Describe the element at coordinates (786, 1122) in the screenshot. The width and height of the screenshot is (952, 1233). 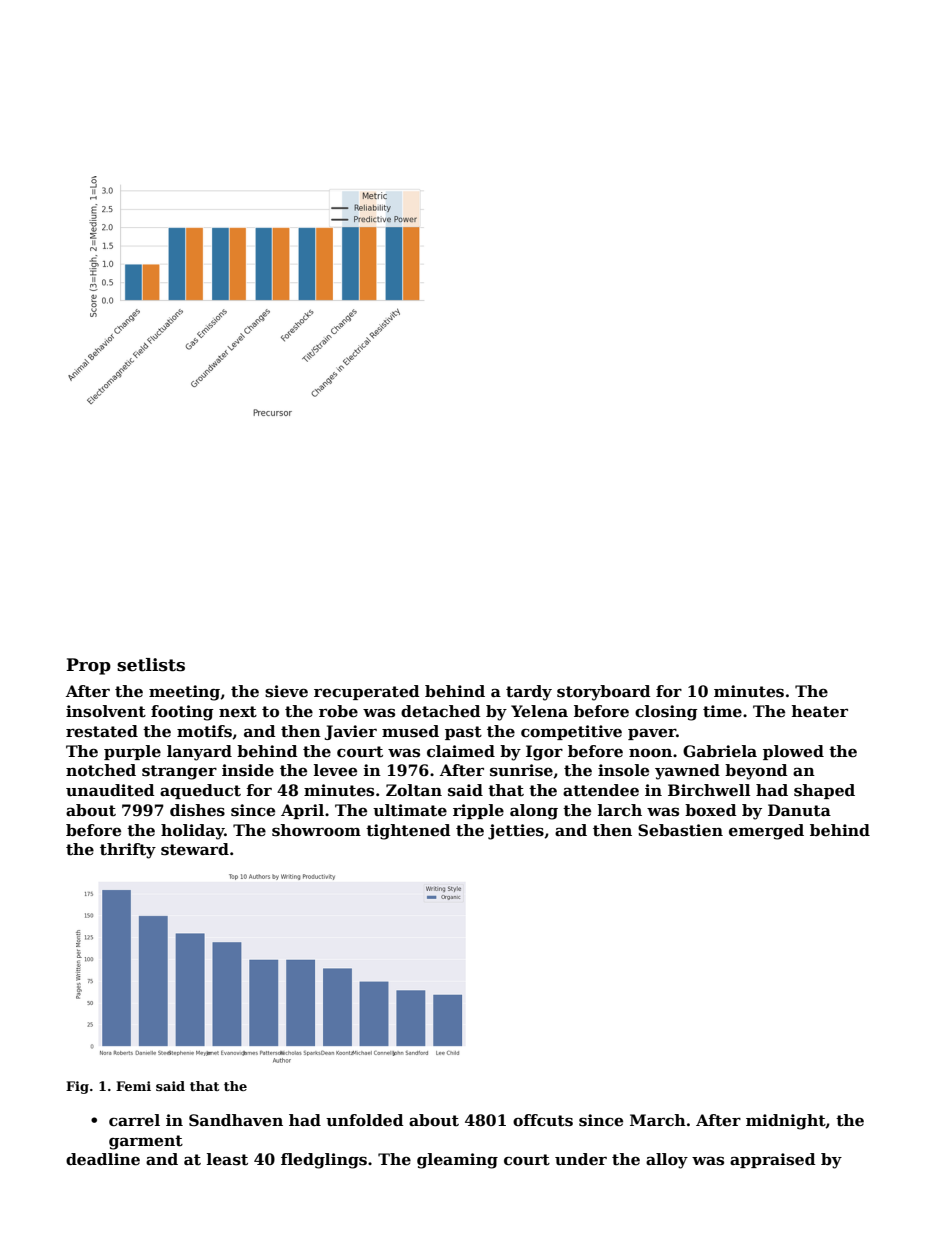
I see `midnight` at that location.
